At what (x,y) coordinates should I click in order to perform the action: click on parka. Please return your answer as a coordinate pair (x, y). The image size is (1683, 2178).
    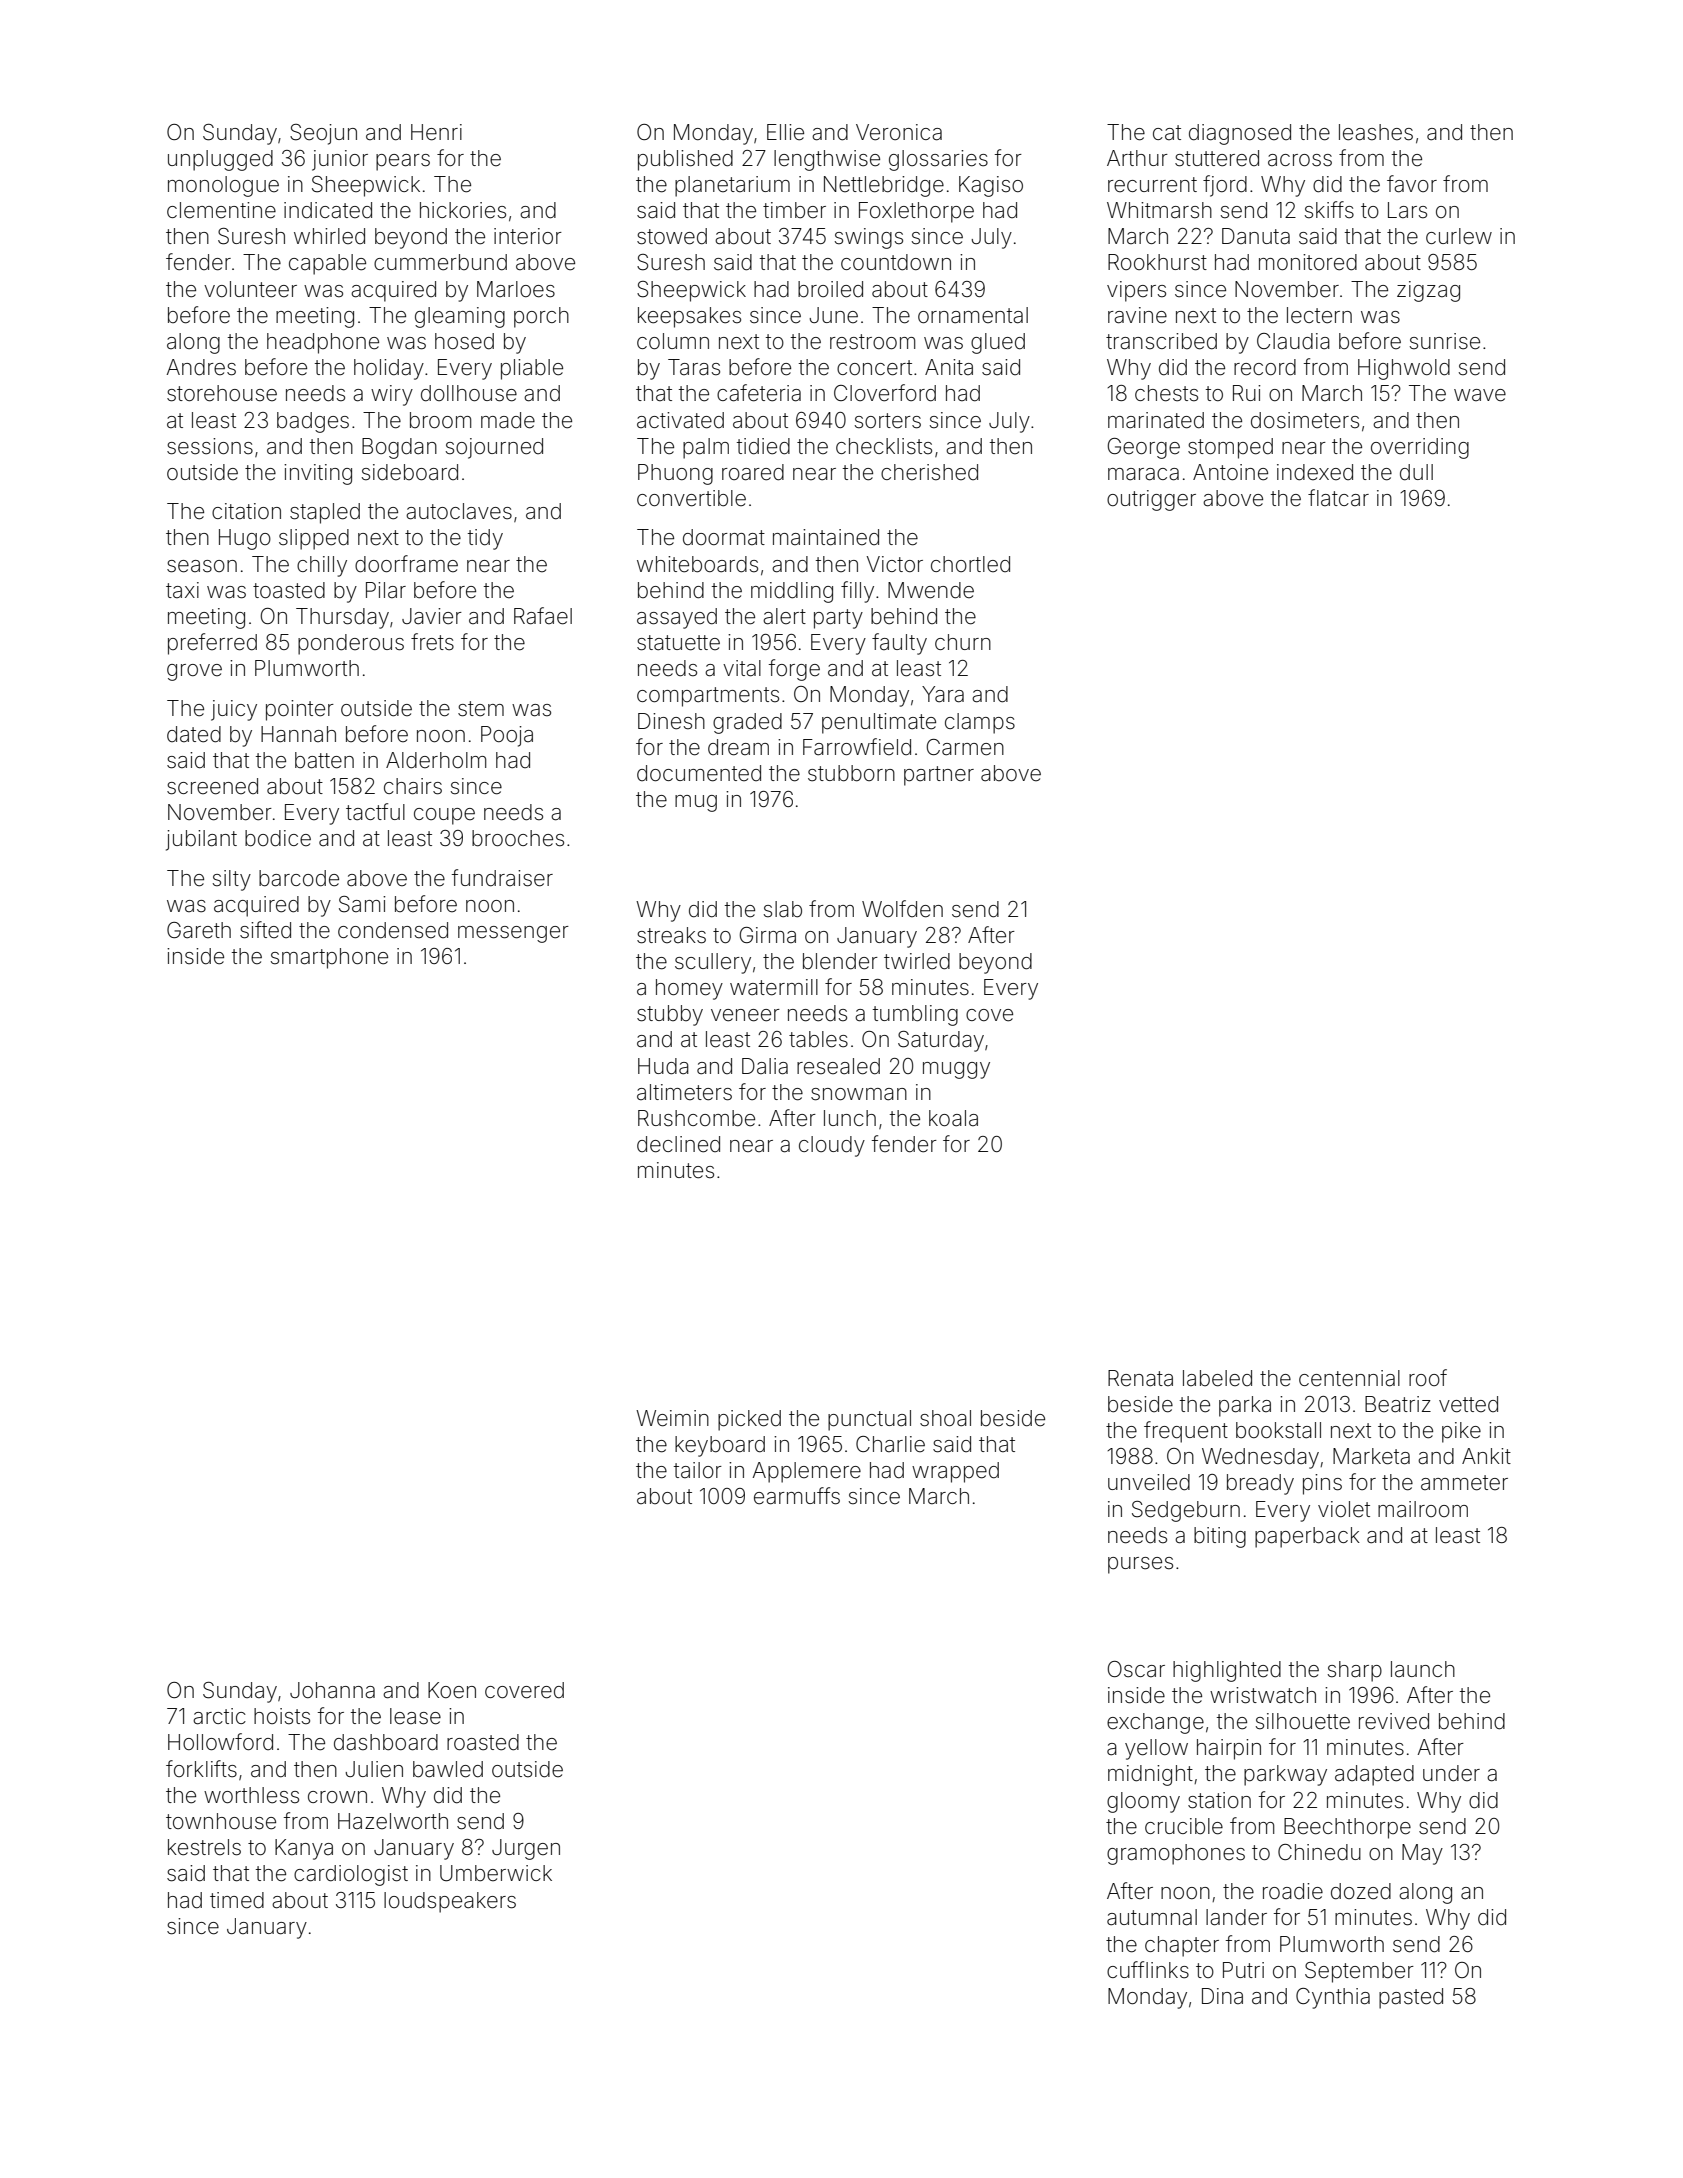
    Looking at the image, I should click on (1245, 1406).
